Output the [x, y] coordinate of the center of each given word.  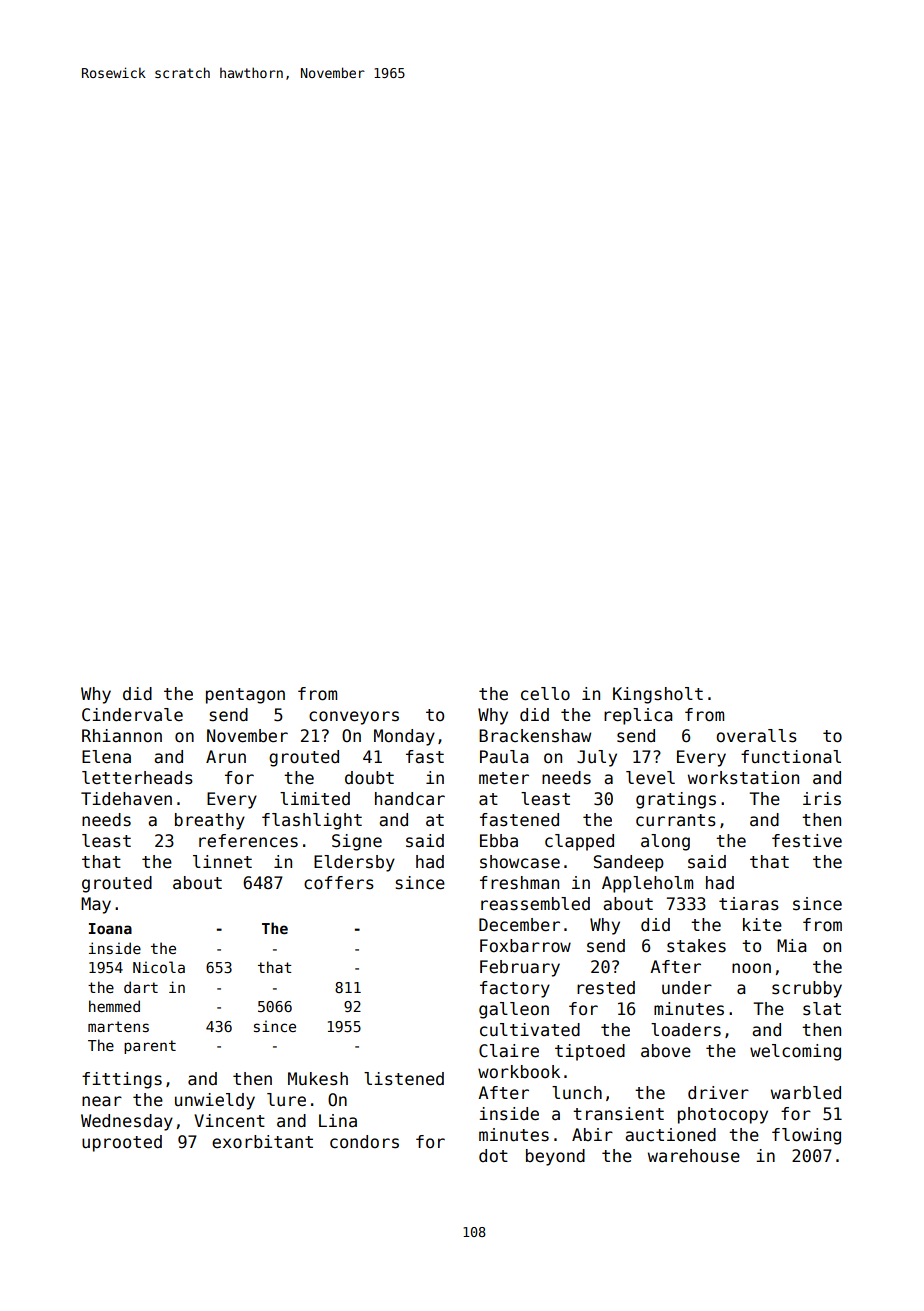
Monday [404, 737]
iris [822, 799]
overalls [756, 736]
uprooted [122, 1143]
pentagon [245, 696]
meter [504, 778]
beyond [555, 1157]
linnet [222, 862]
